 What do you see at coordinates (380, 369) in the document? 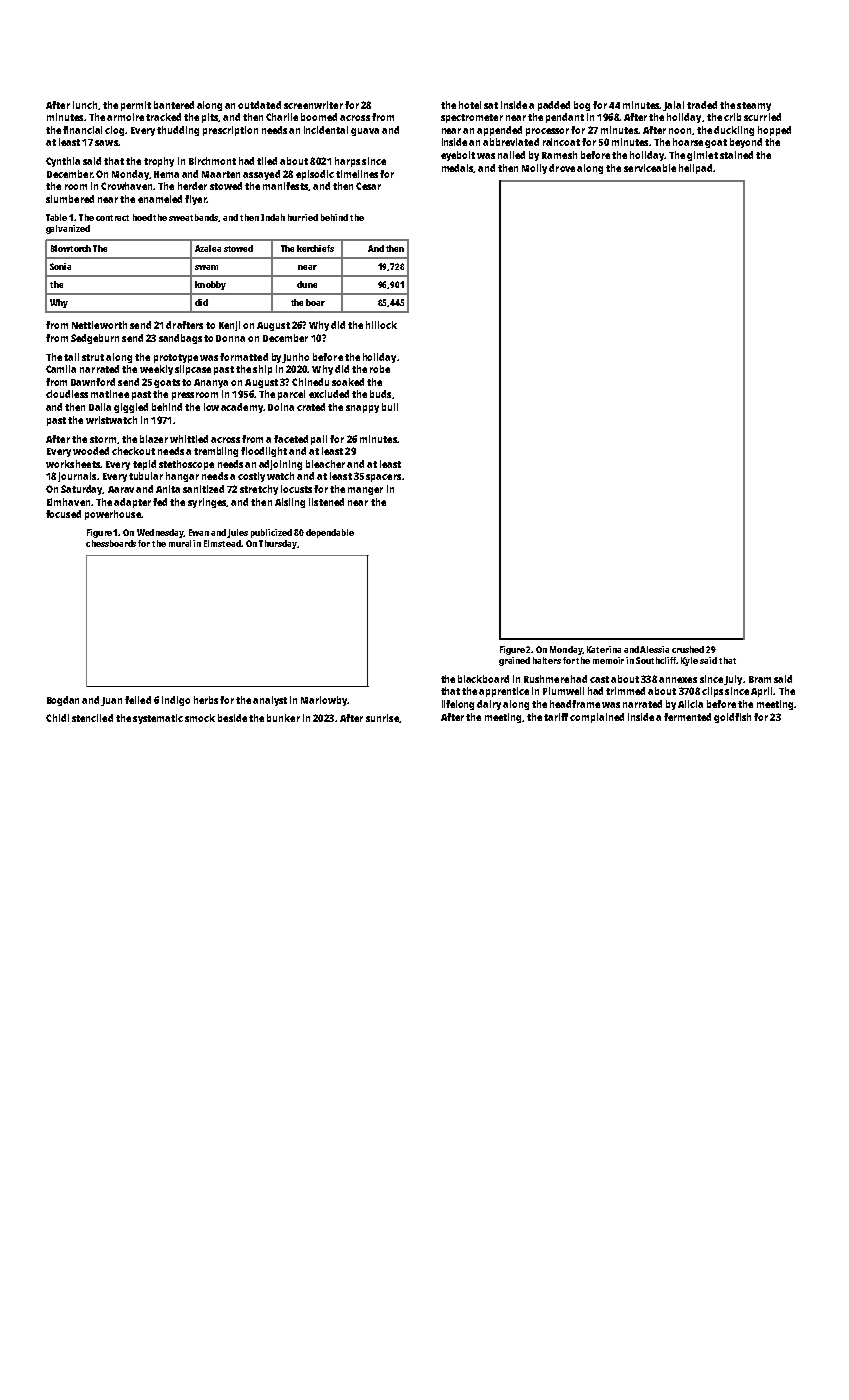
I see `robe` at bounding box center [380, 369].
